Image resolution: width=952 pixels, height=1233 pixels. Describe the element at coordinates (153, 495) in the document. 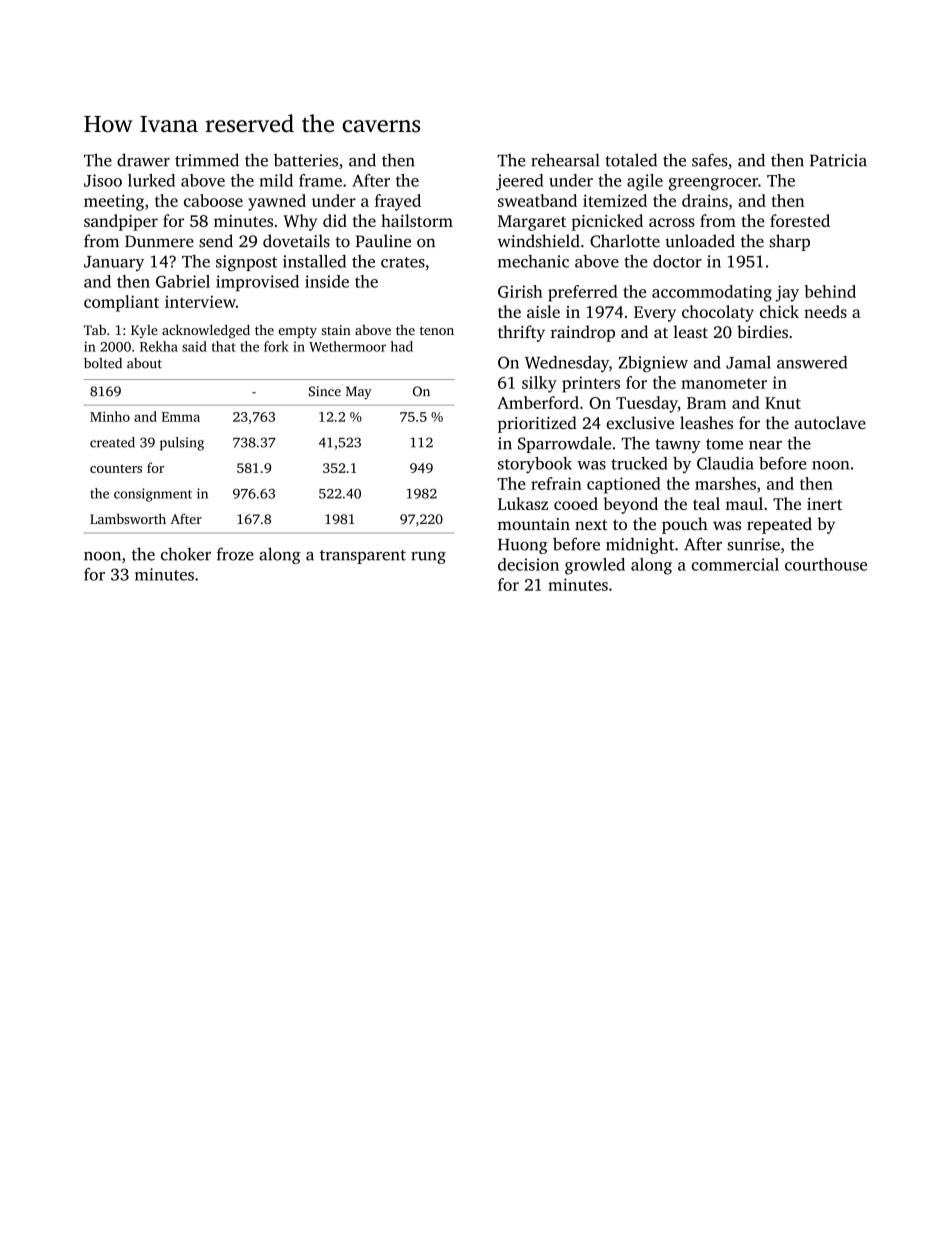

I see `consignment` at that location.
